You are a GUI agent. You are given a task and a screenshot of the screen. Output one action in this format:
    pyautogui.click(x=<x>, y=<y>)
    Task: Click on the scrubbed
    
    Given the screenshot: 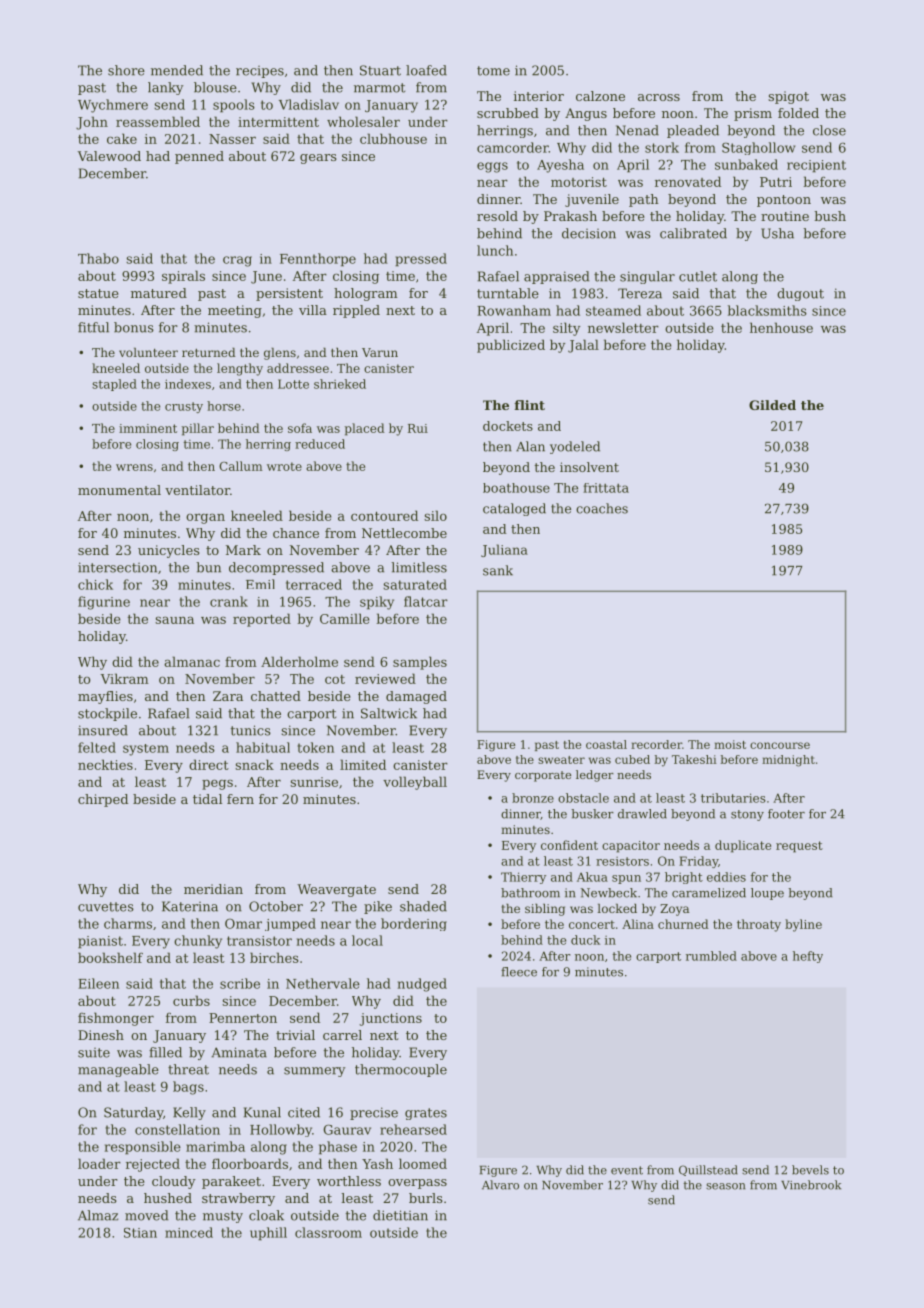 What is the action you would take?
    pyautogui.click(x=508, y=113)
